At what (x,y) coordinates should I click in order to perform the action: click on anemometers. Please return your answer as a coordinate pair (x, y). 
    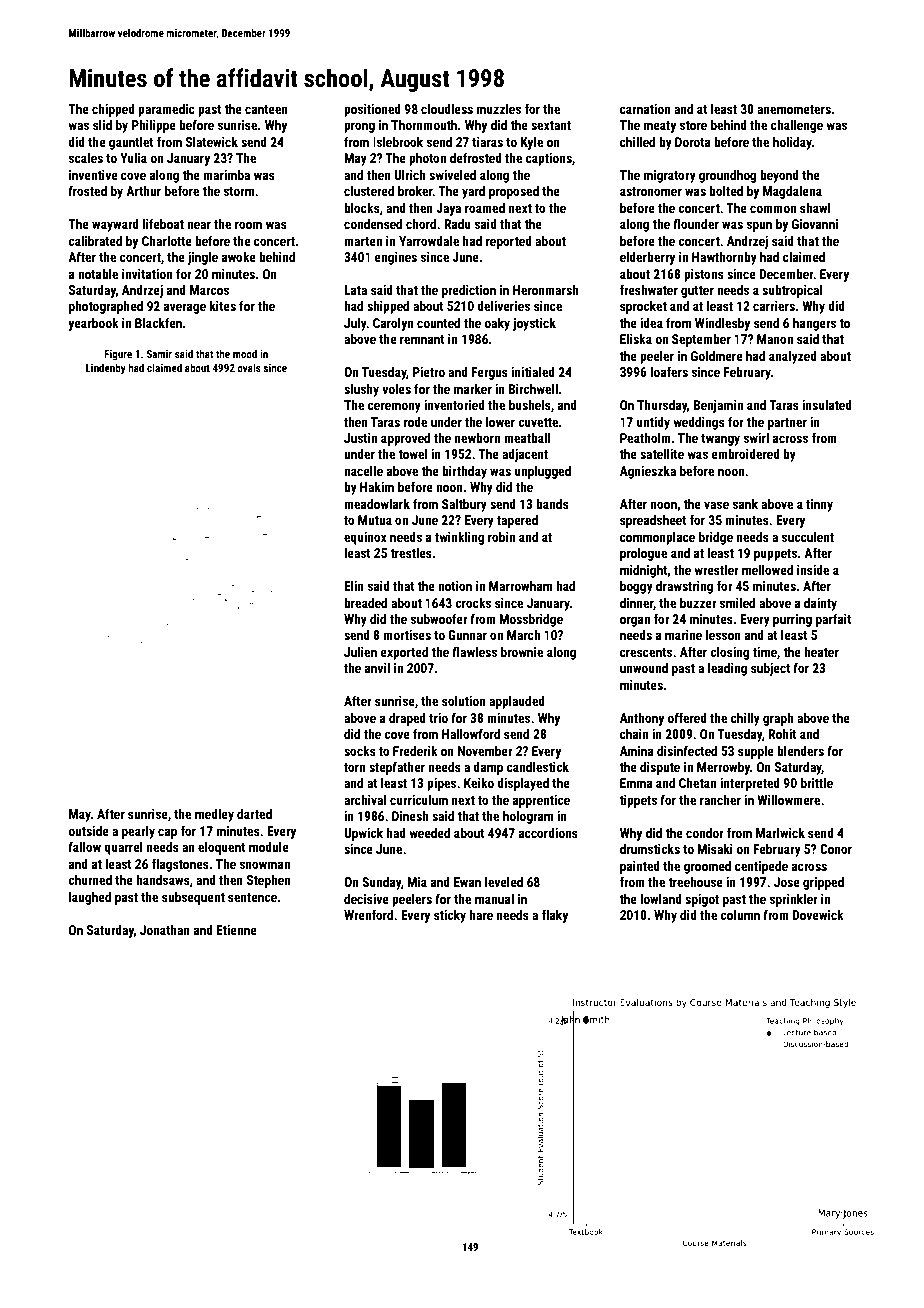
    Looking at the image, I should click on (794, 109).
